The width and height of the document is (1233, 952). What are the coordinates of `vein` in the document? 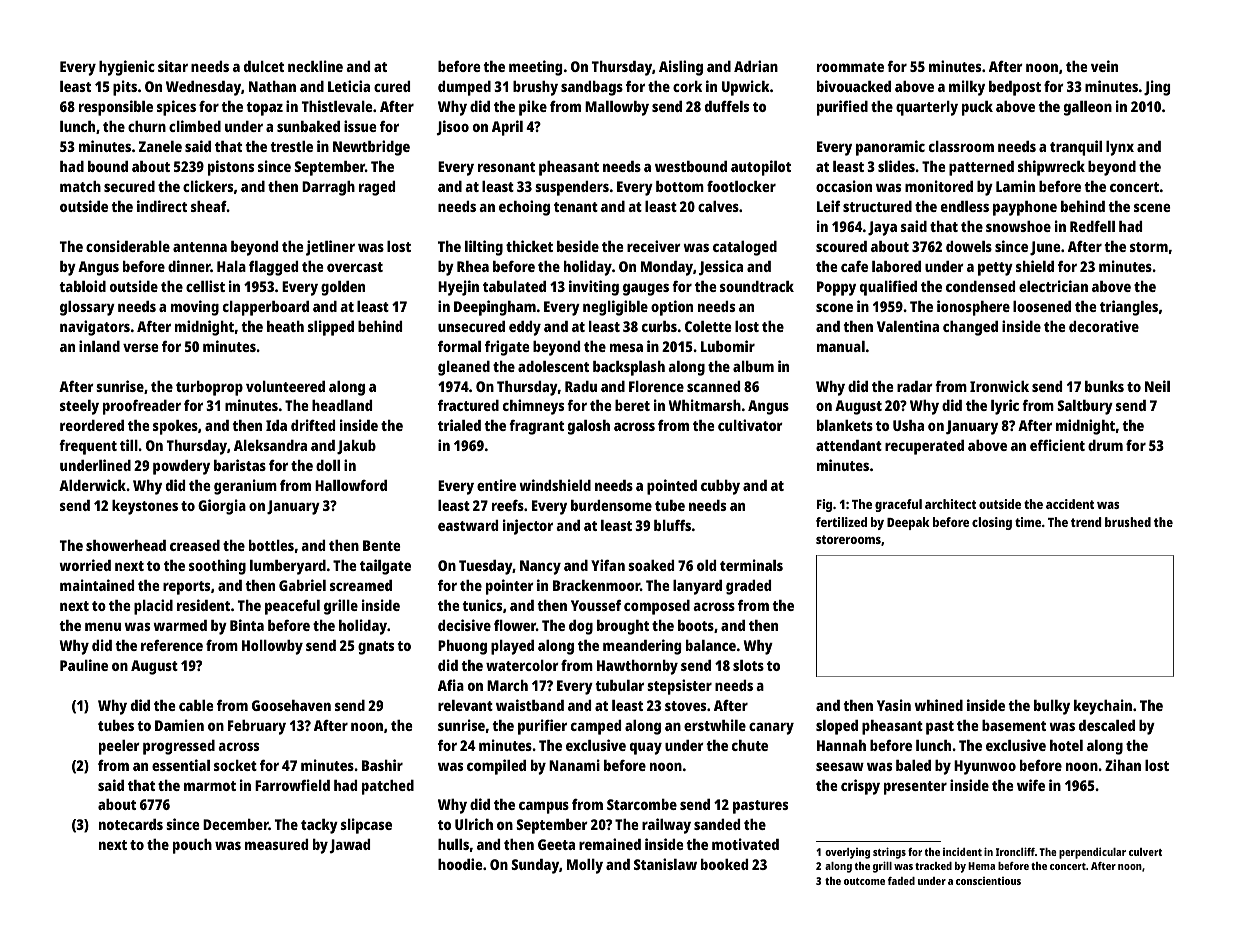 It's located at (1104, 66).
